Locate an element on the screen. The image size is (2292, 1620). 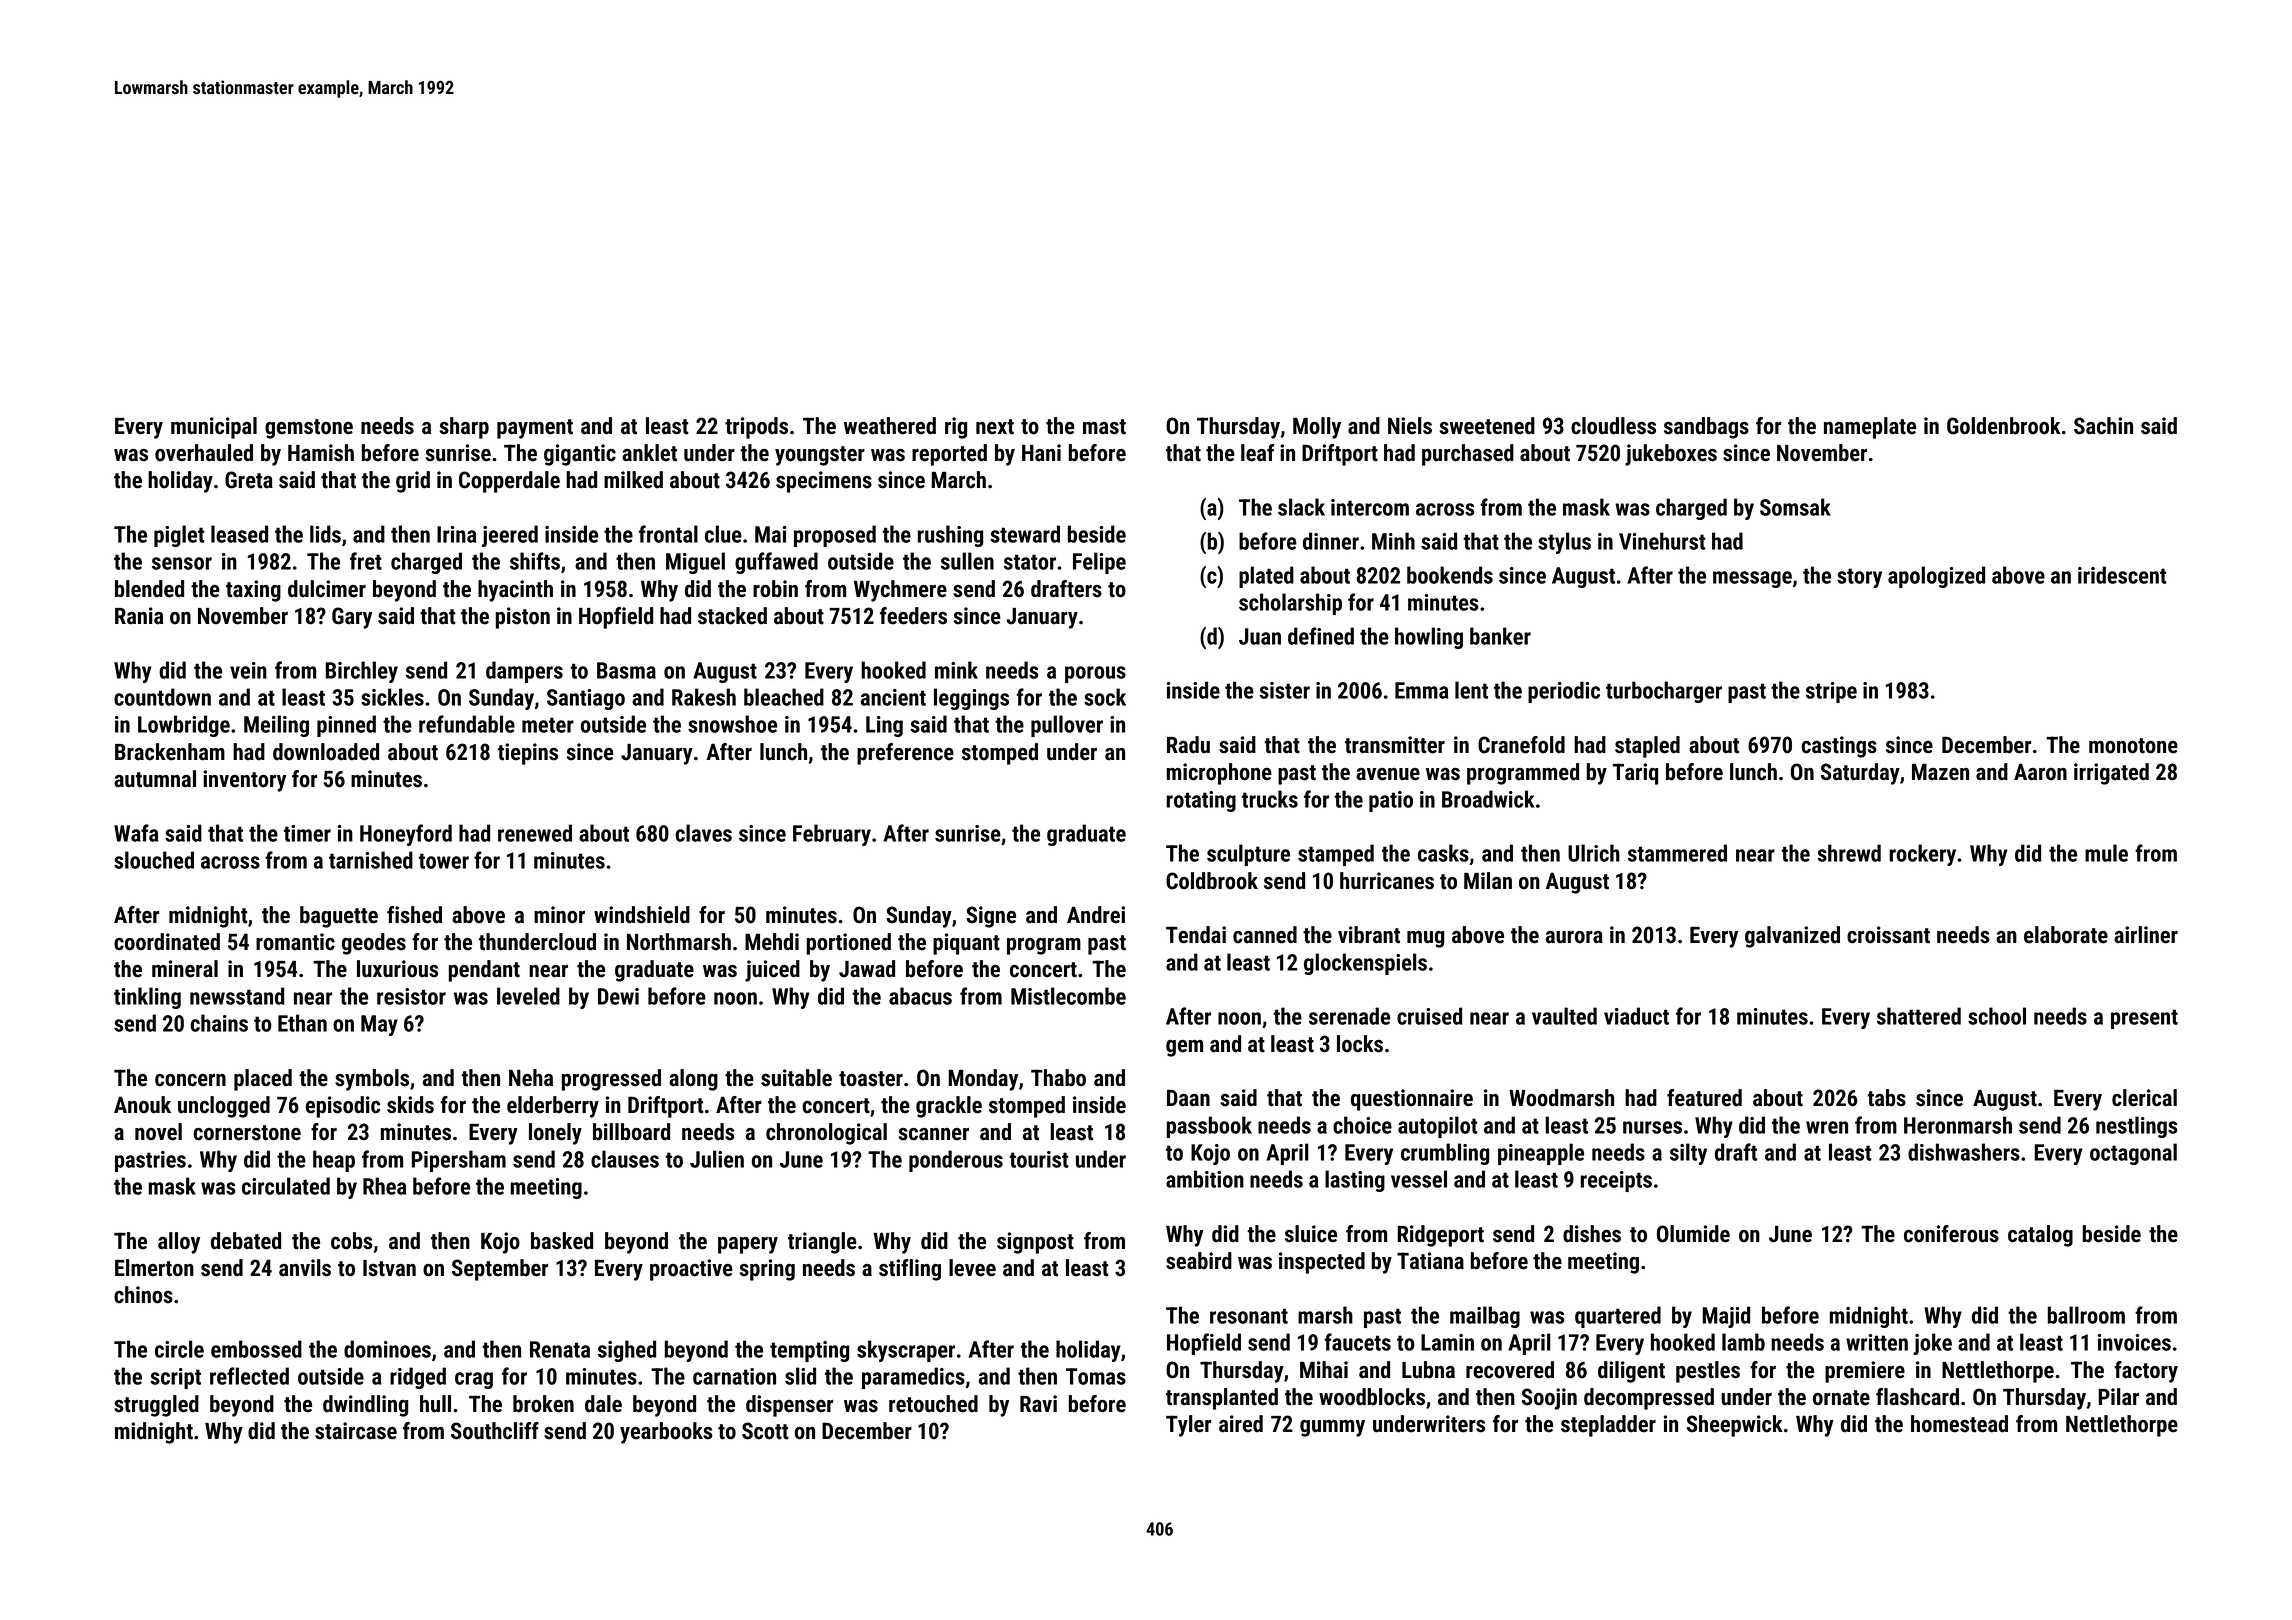
slouched is located at coordinates (154, 860).
